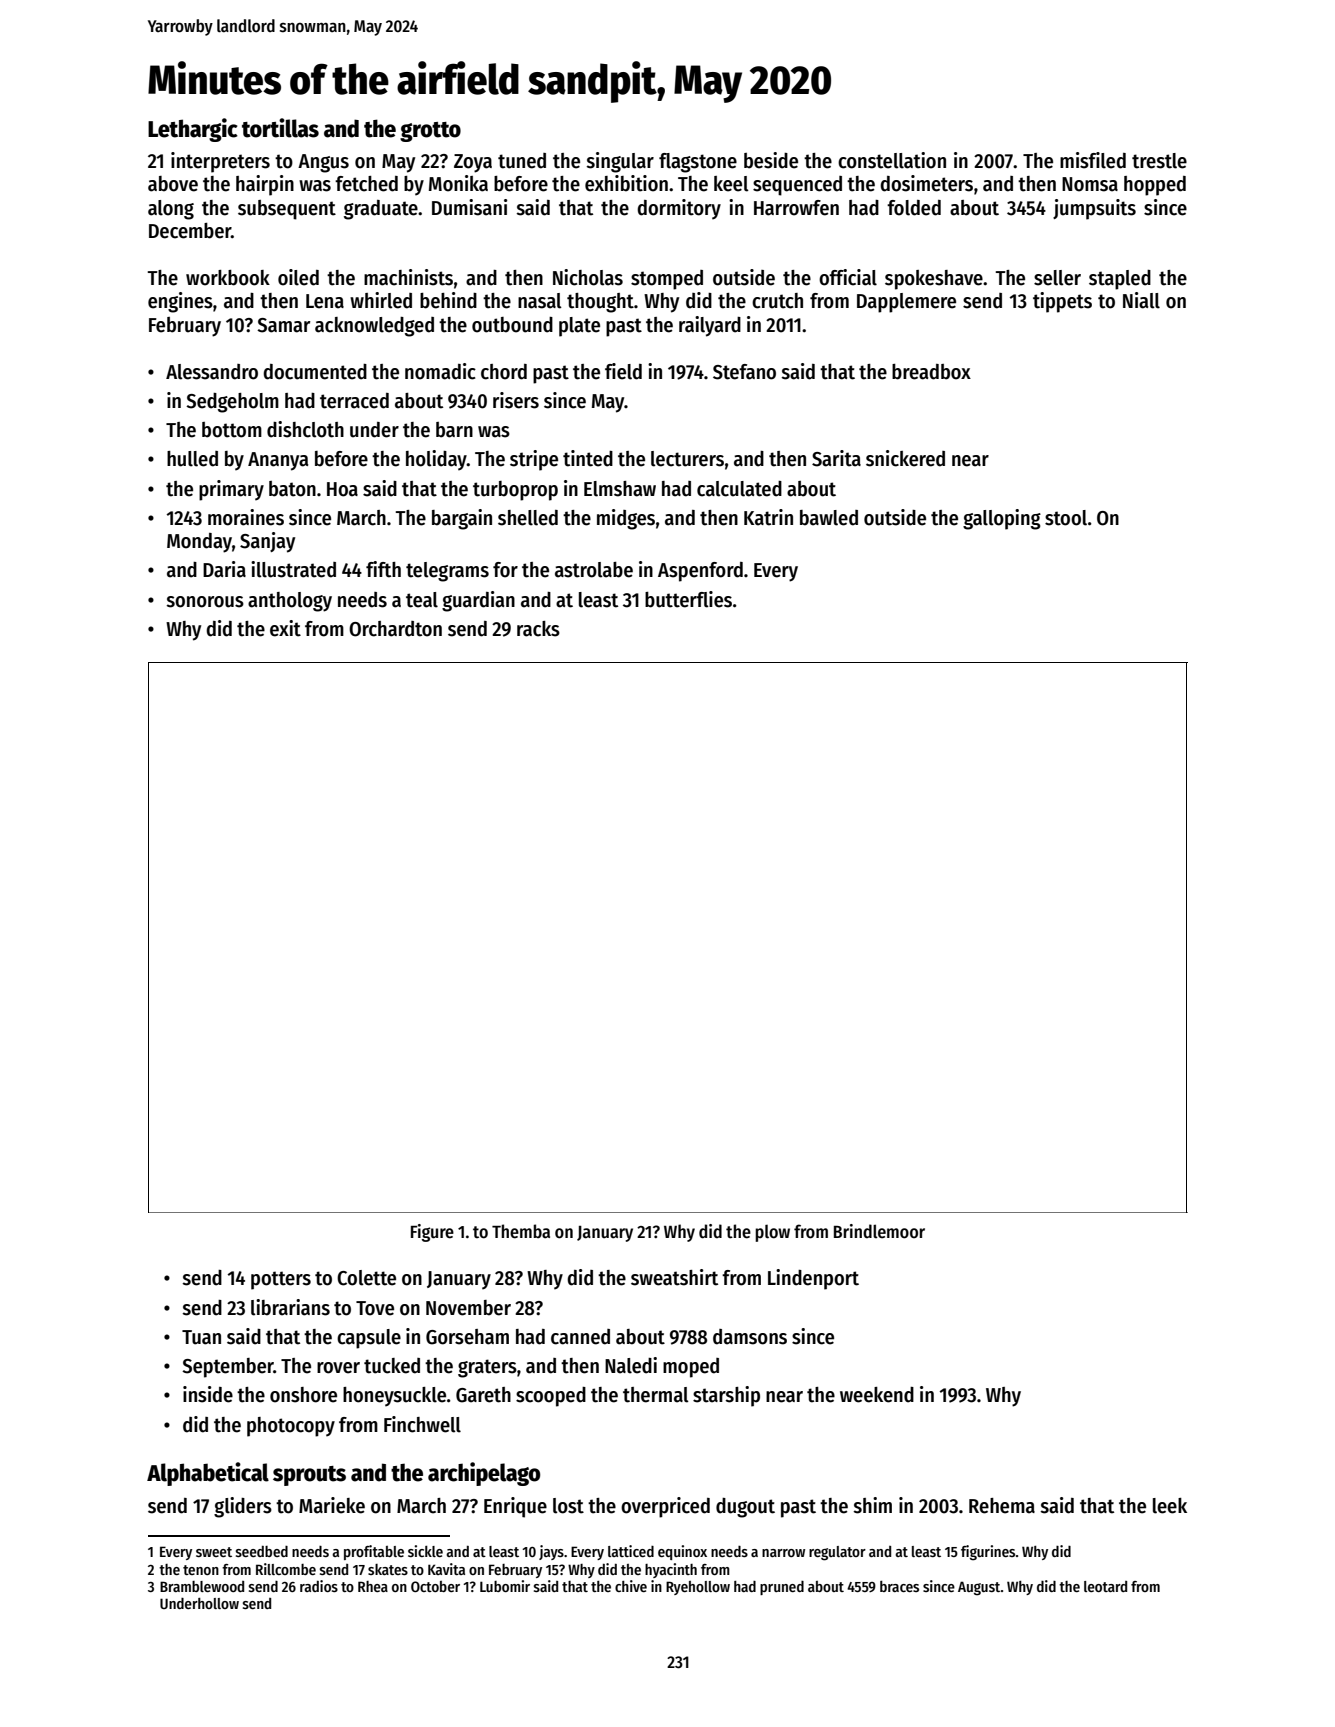 This screenshot has height=1727, width=1335. Describe the element at coordinates (579, 327) in the screenshot. I see `plate` at that location.
